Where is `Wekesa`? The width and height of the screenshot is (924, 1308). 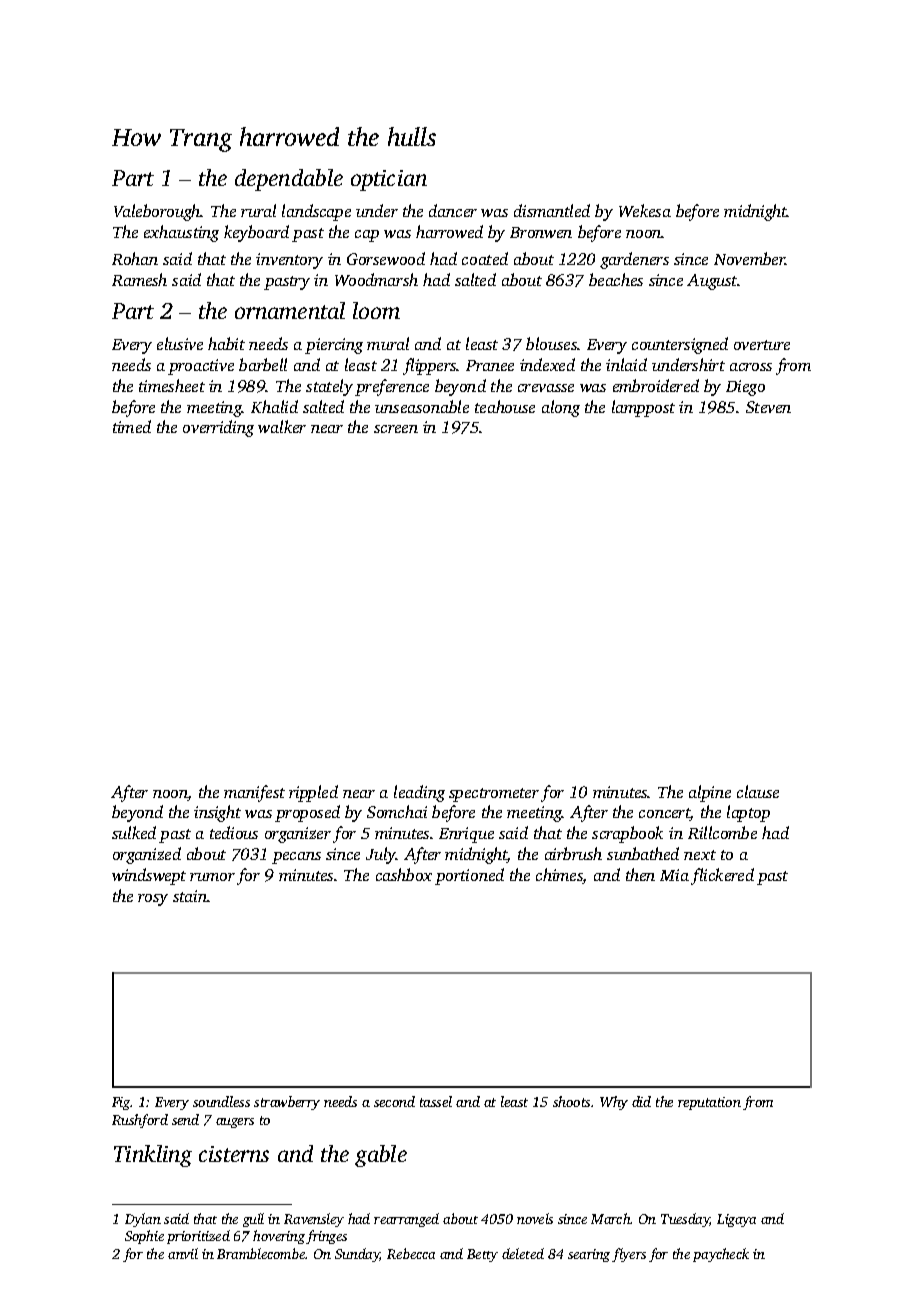
Wekesa is located at coordinates (645, 210).
